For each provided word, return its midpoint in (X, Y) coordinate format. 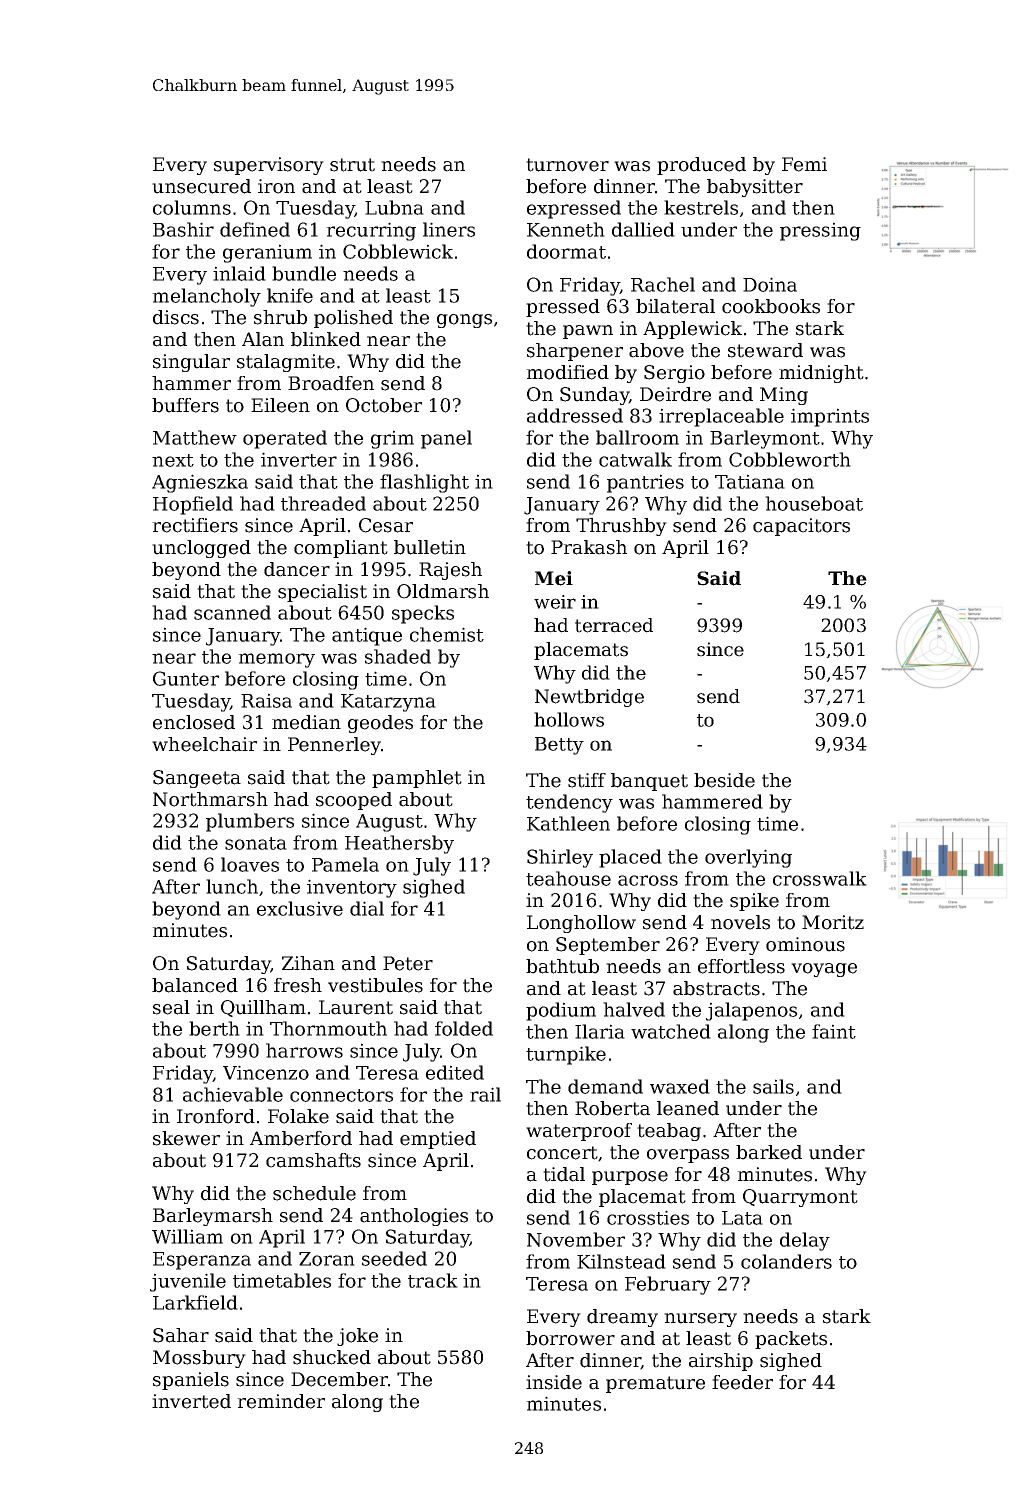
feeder (742, 1382)
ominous (805, 944)
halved (634, 1009)
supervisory (269, 166)
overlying (748, 858)
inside (554, 1382)
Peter (408, 963)
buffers (185, 405)
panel (446, 439)
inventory (352, 888)
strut (352, 165)
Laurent (356, 1007)
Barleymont (765, 439)
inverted (191, 1401)
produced (701, 166)
